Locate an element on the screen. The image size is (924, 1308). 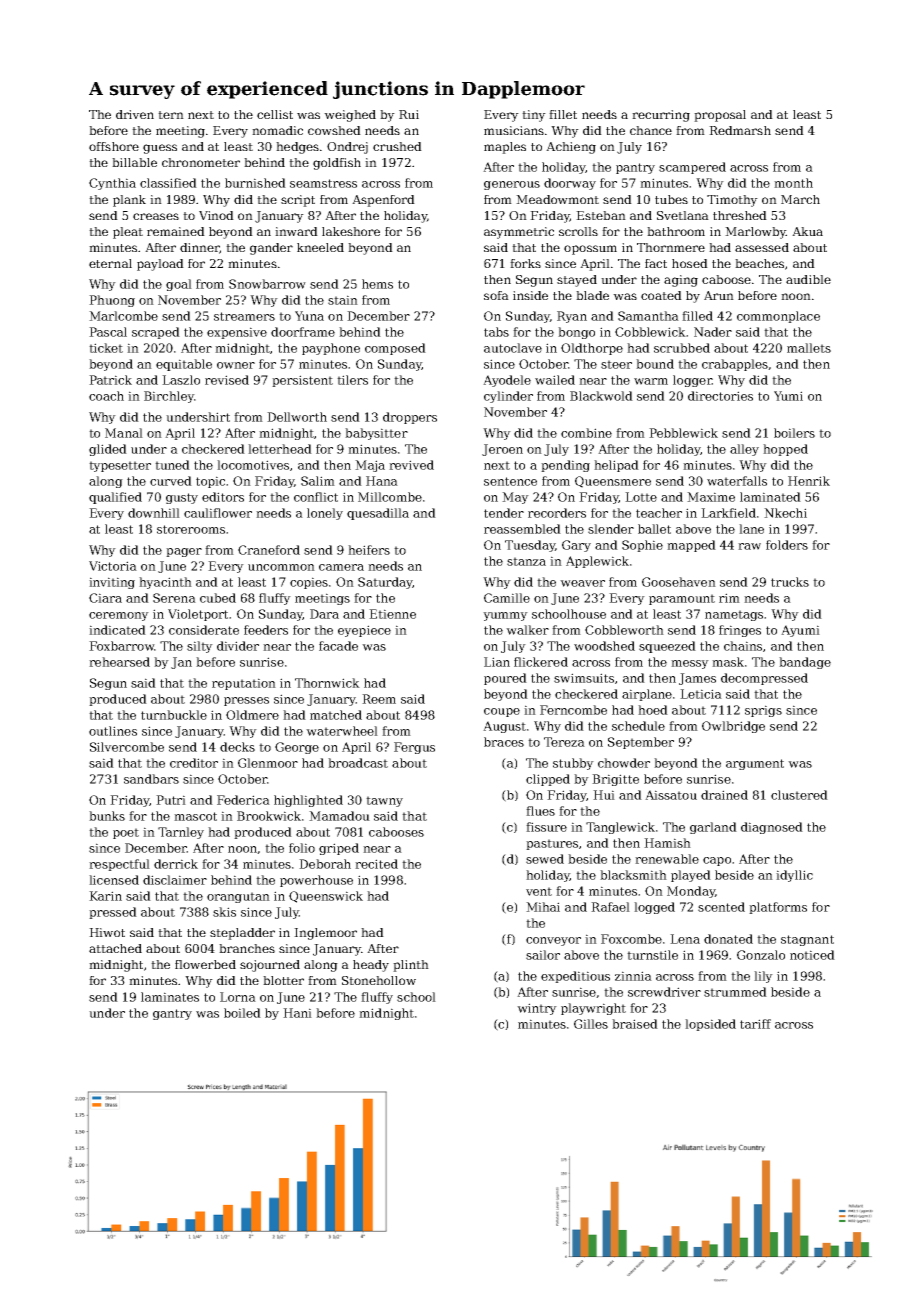
lopsided is located at coordinates (710, 1025).
